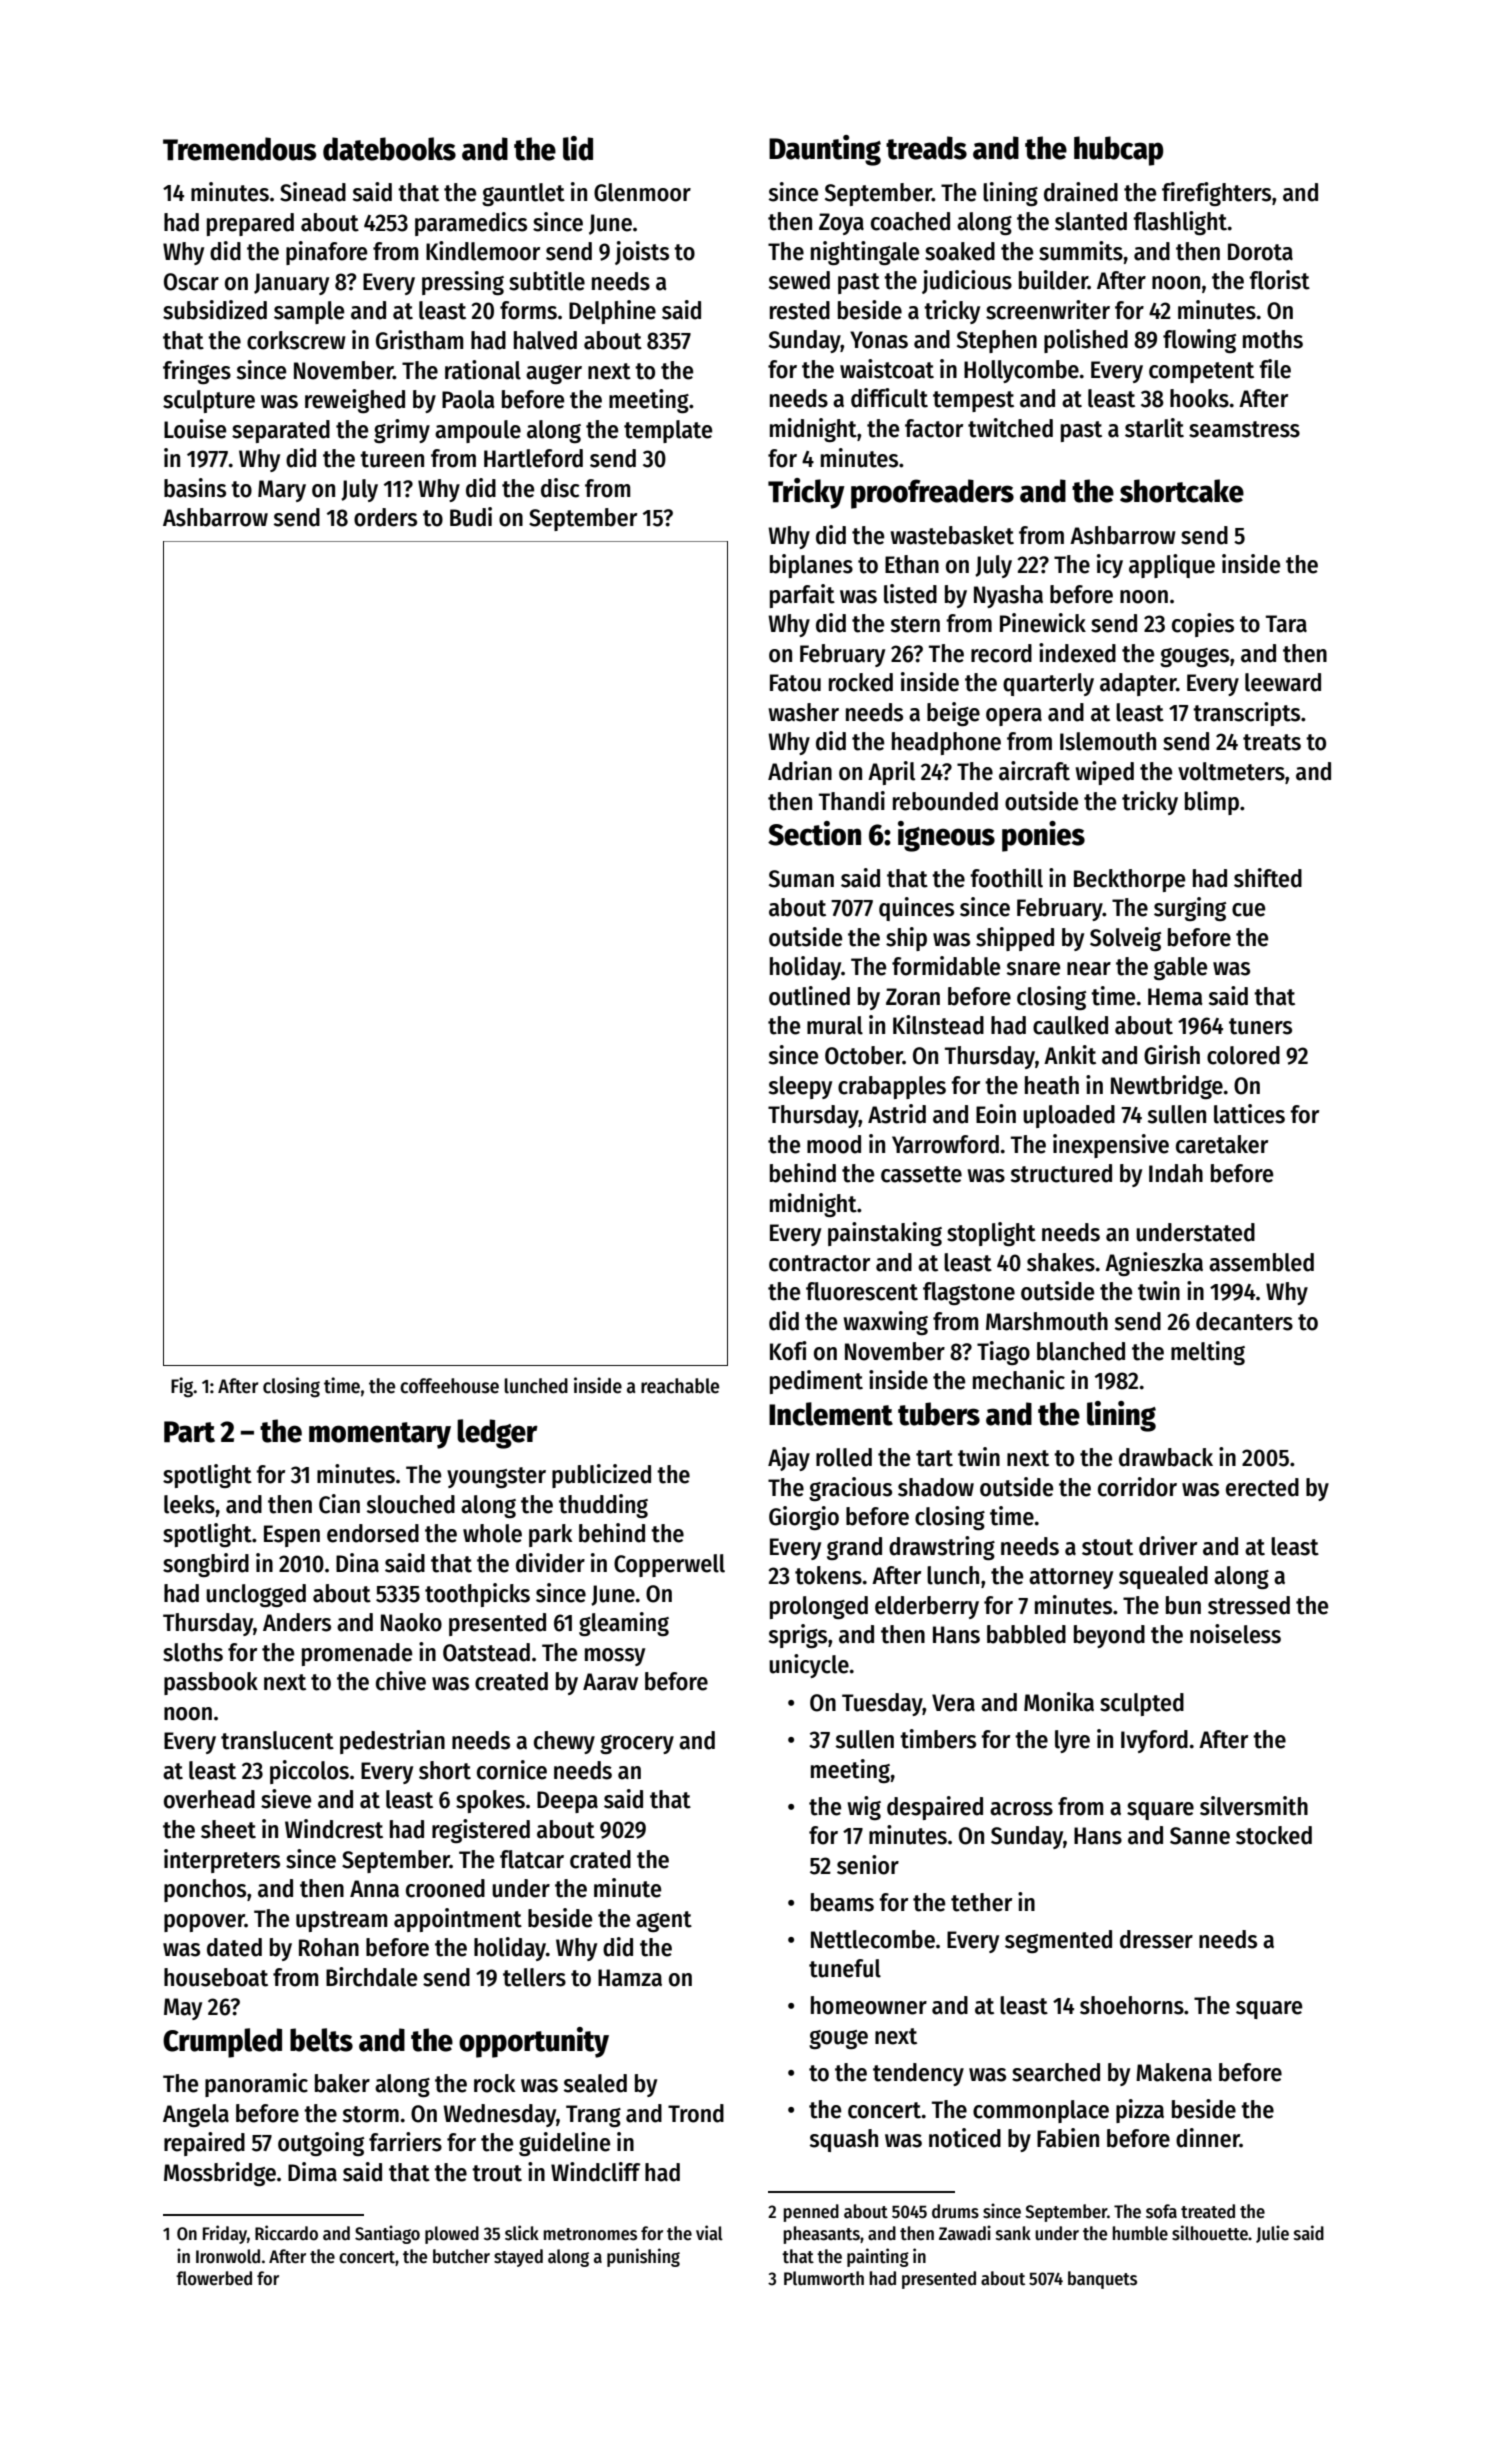  What do you see at coordinates (389, 149) in the screenshot?
I see `datebooks` at bounding box center [389, 149].
